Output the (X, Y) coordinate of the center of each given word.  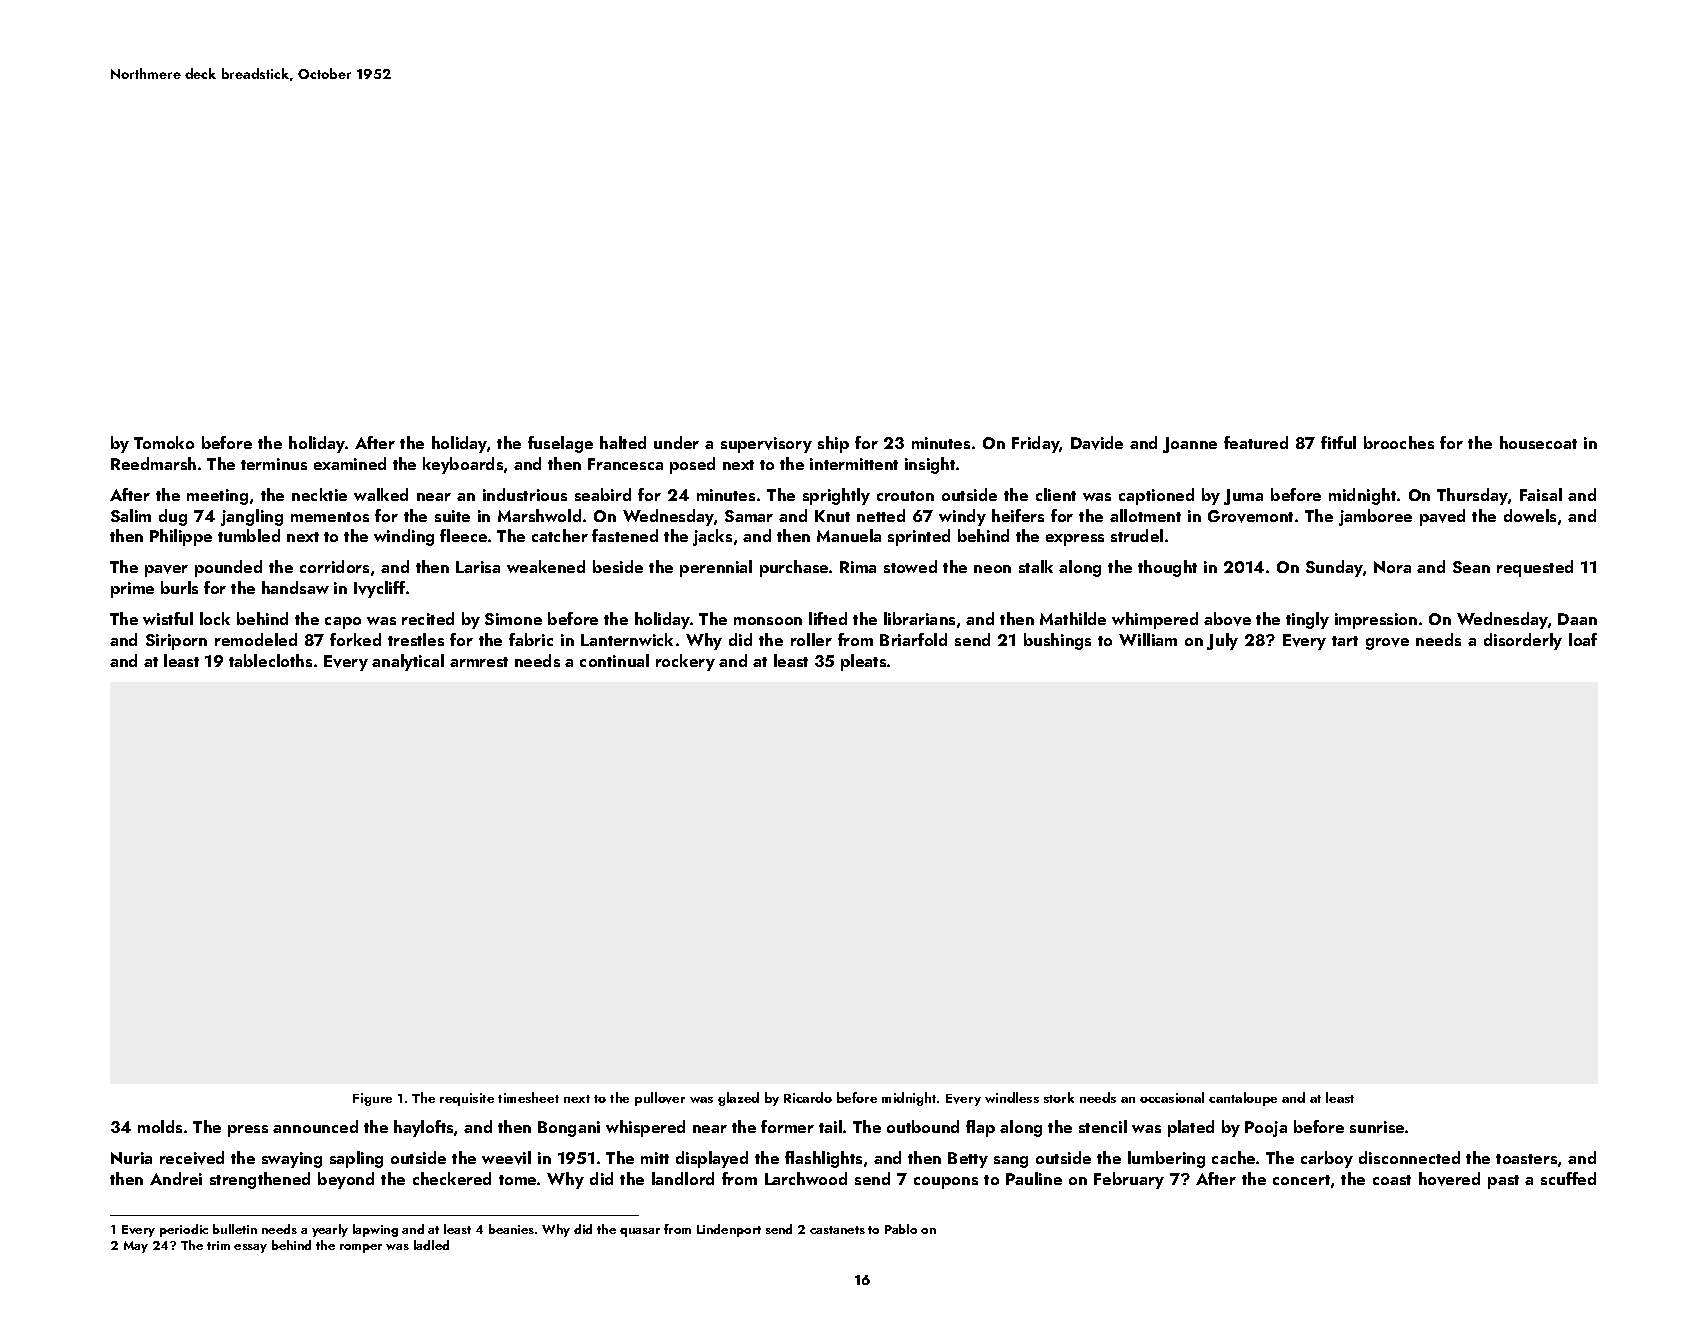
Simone (513, 619)
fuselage (560, 444)
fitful (1338, 442)
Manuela (849, 535)
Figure (372, 1099)
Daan (1577, 619)
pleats (863, 662)
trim (218, 1245)
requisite (467, 1099)
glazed (738, 1099)
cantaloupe (1243, 1099)
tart (1345, 641)
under (676, 442)
